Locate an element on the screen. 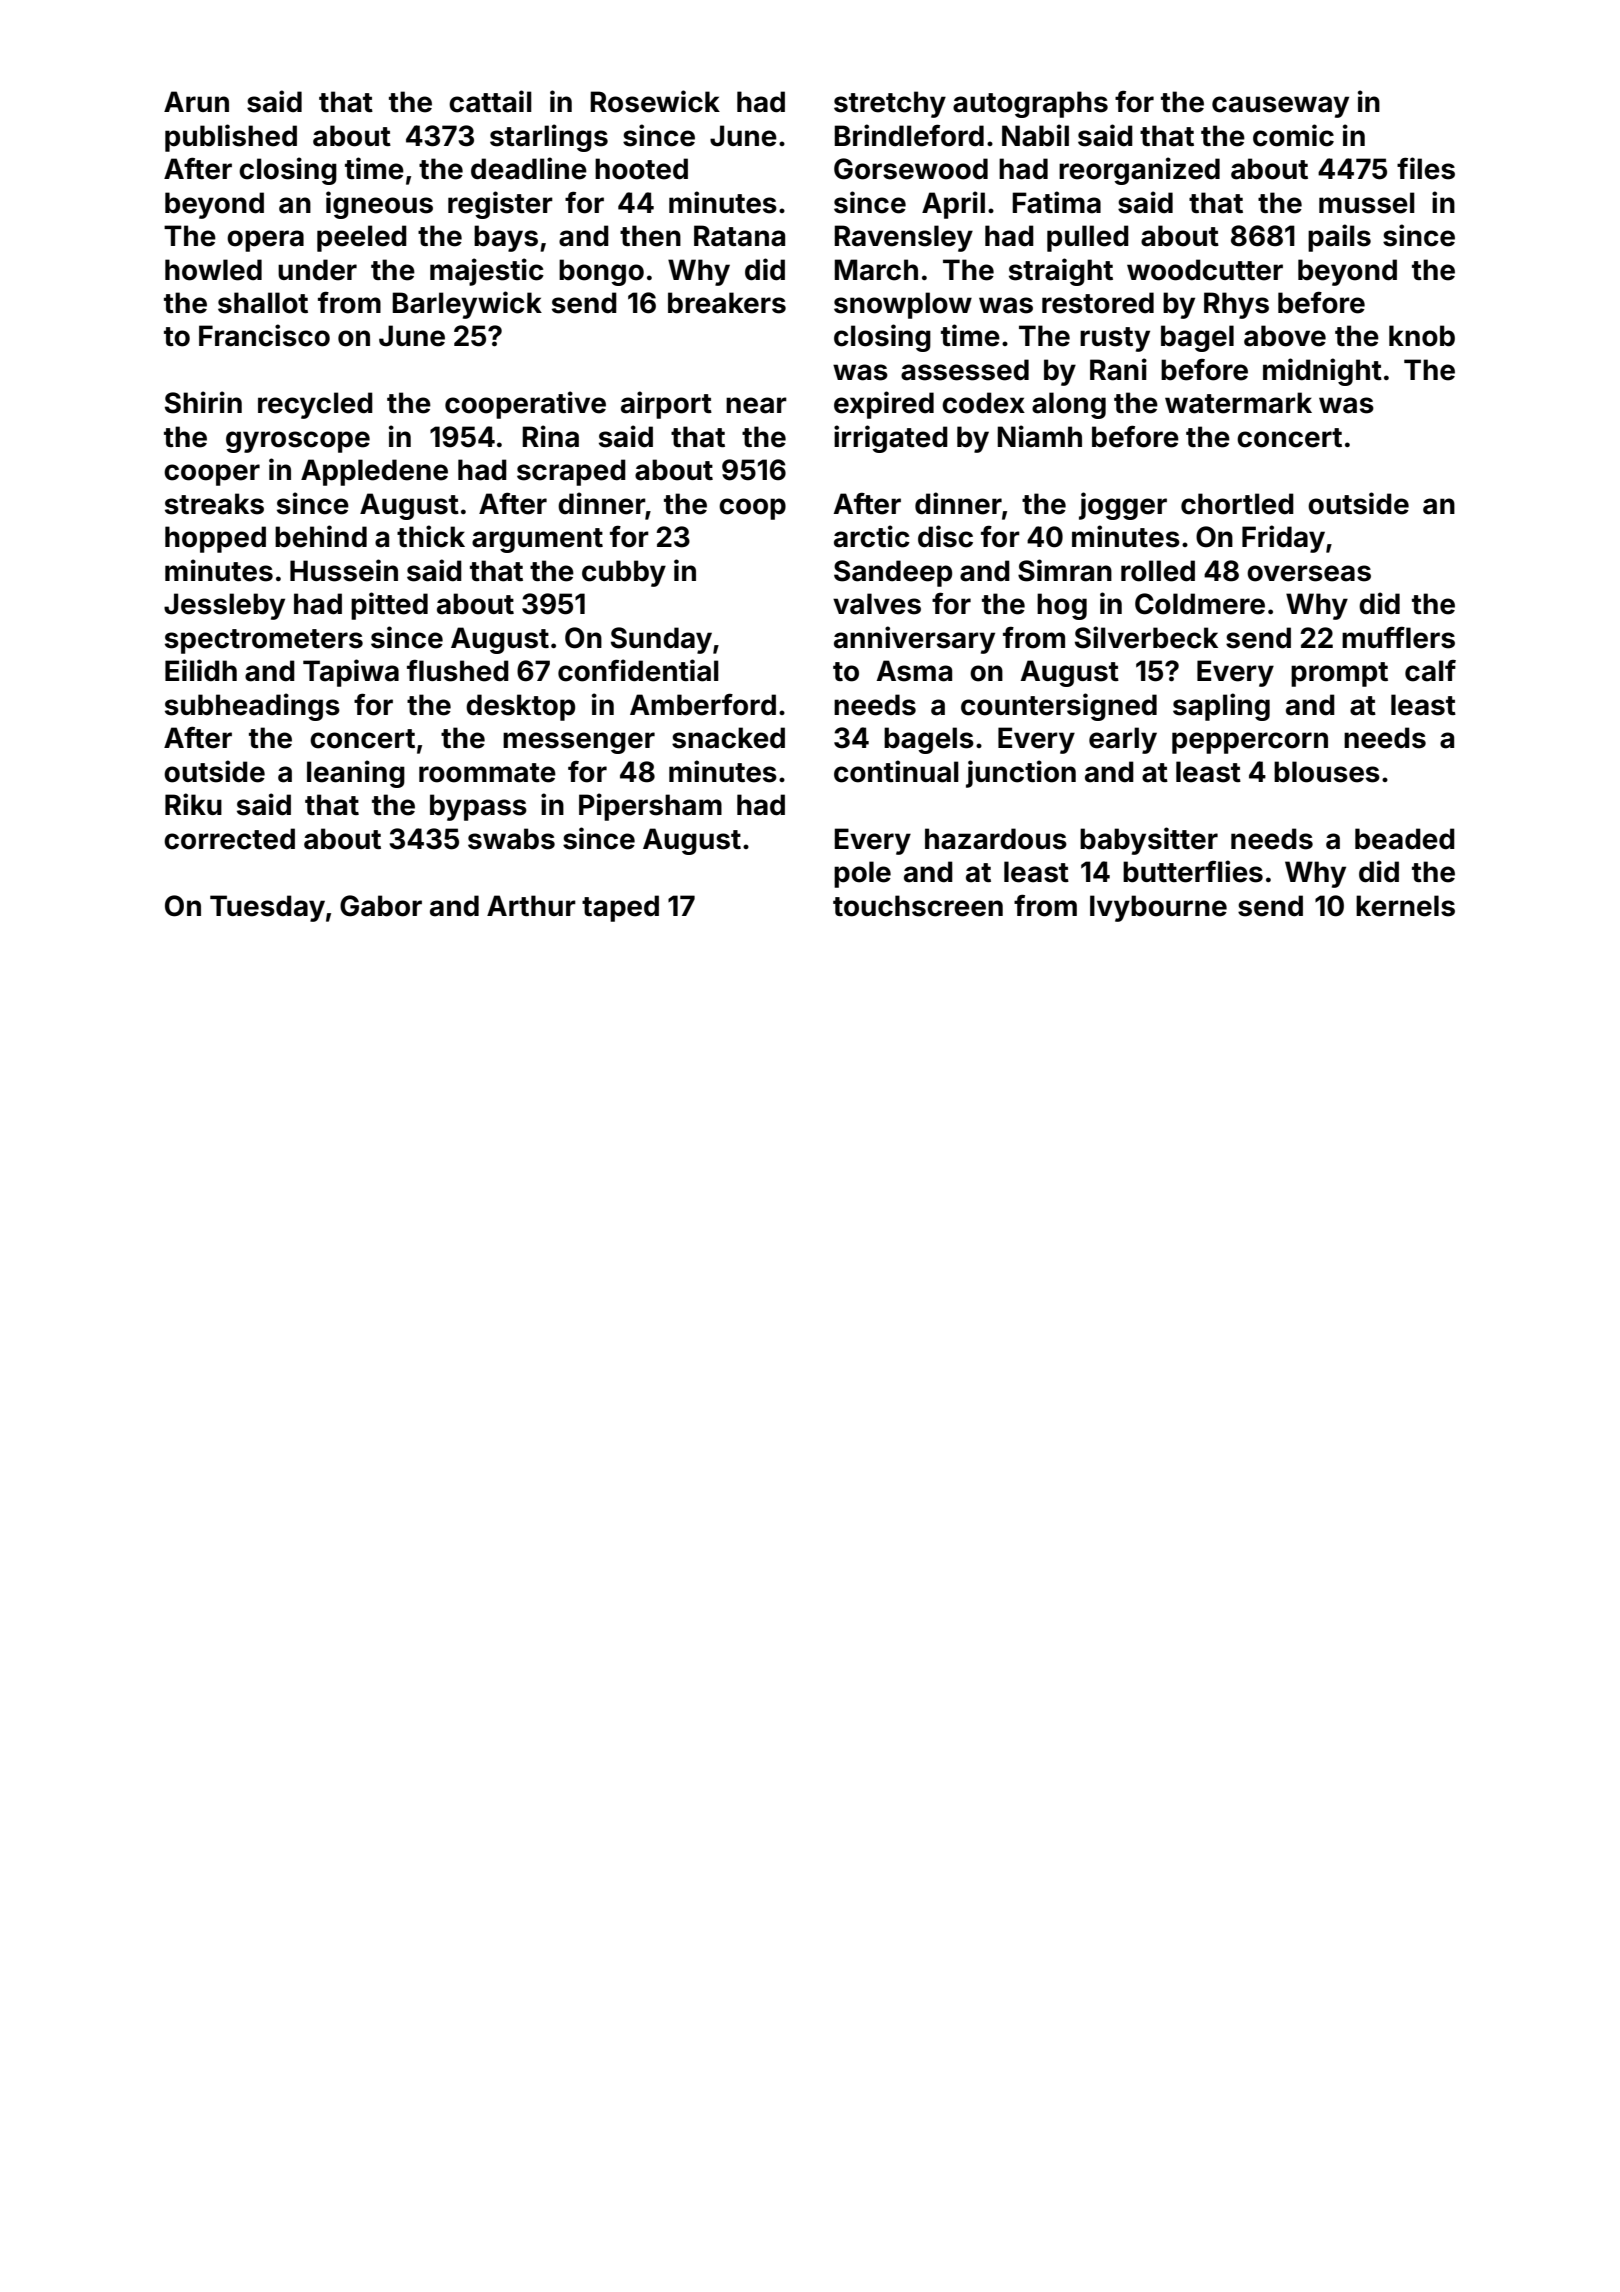  hog is located at coordinates (1062, 606).
